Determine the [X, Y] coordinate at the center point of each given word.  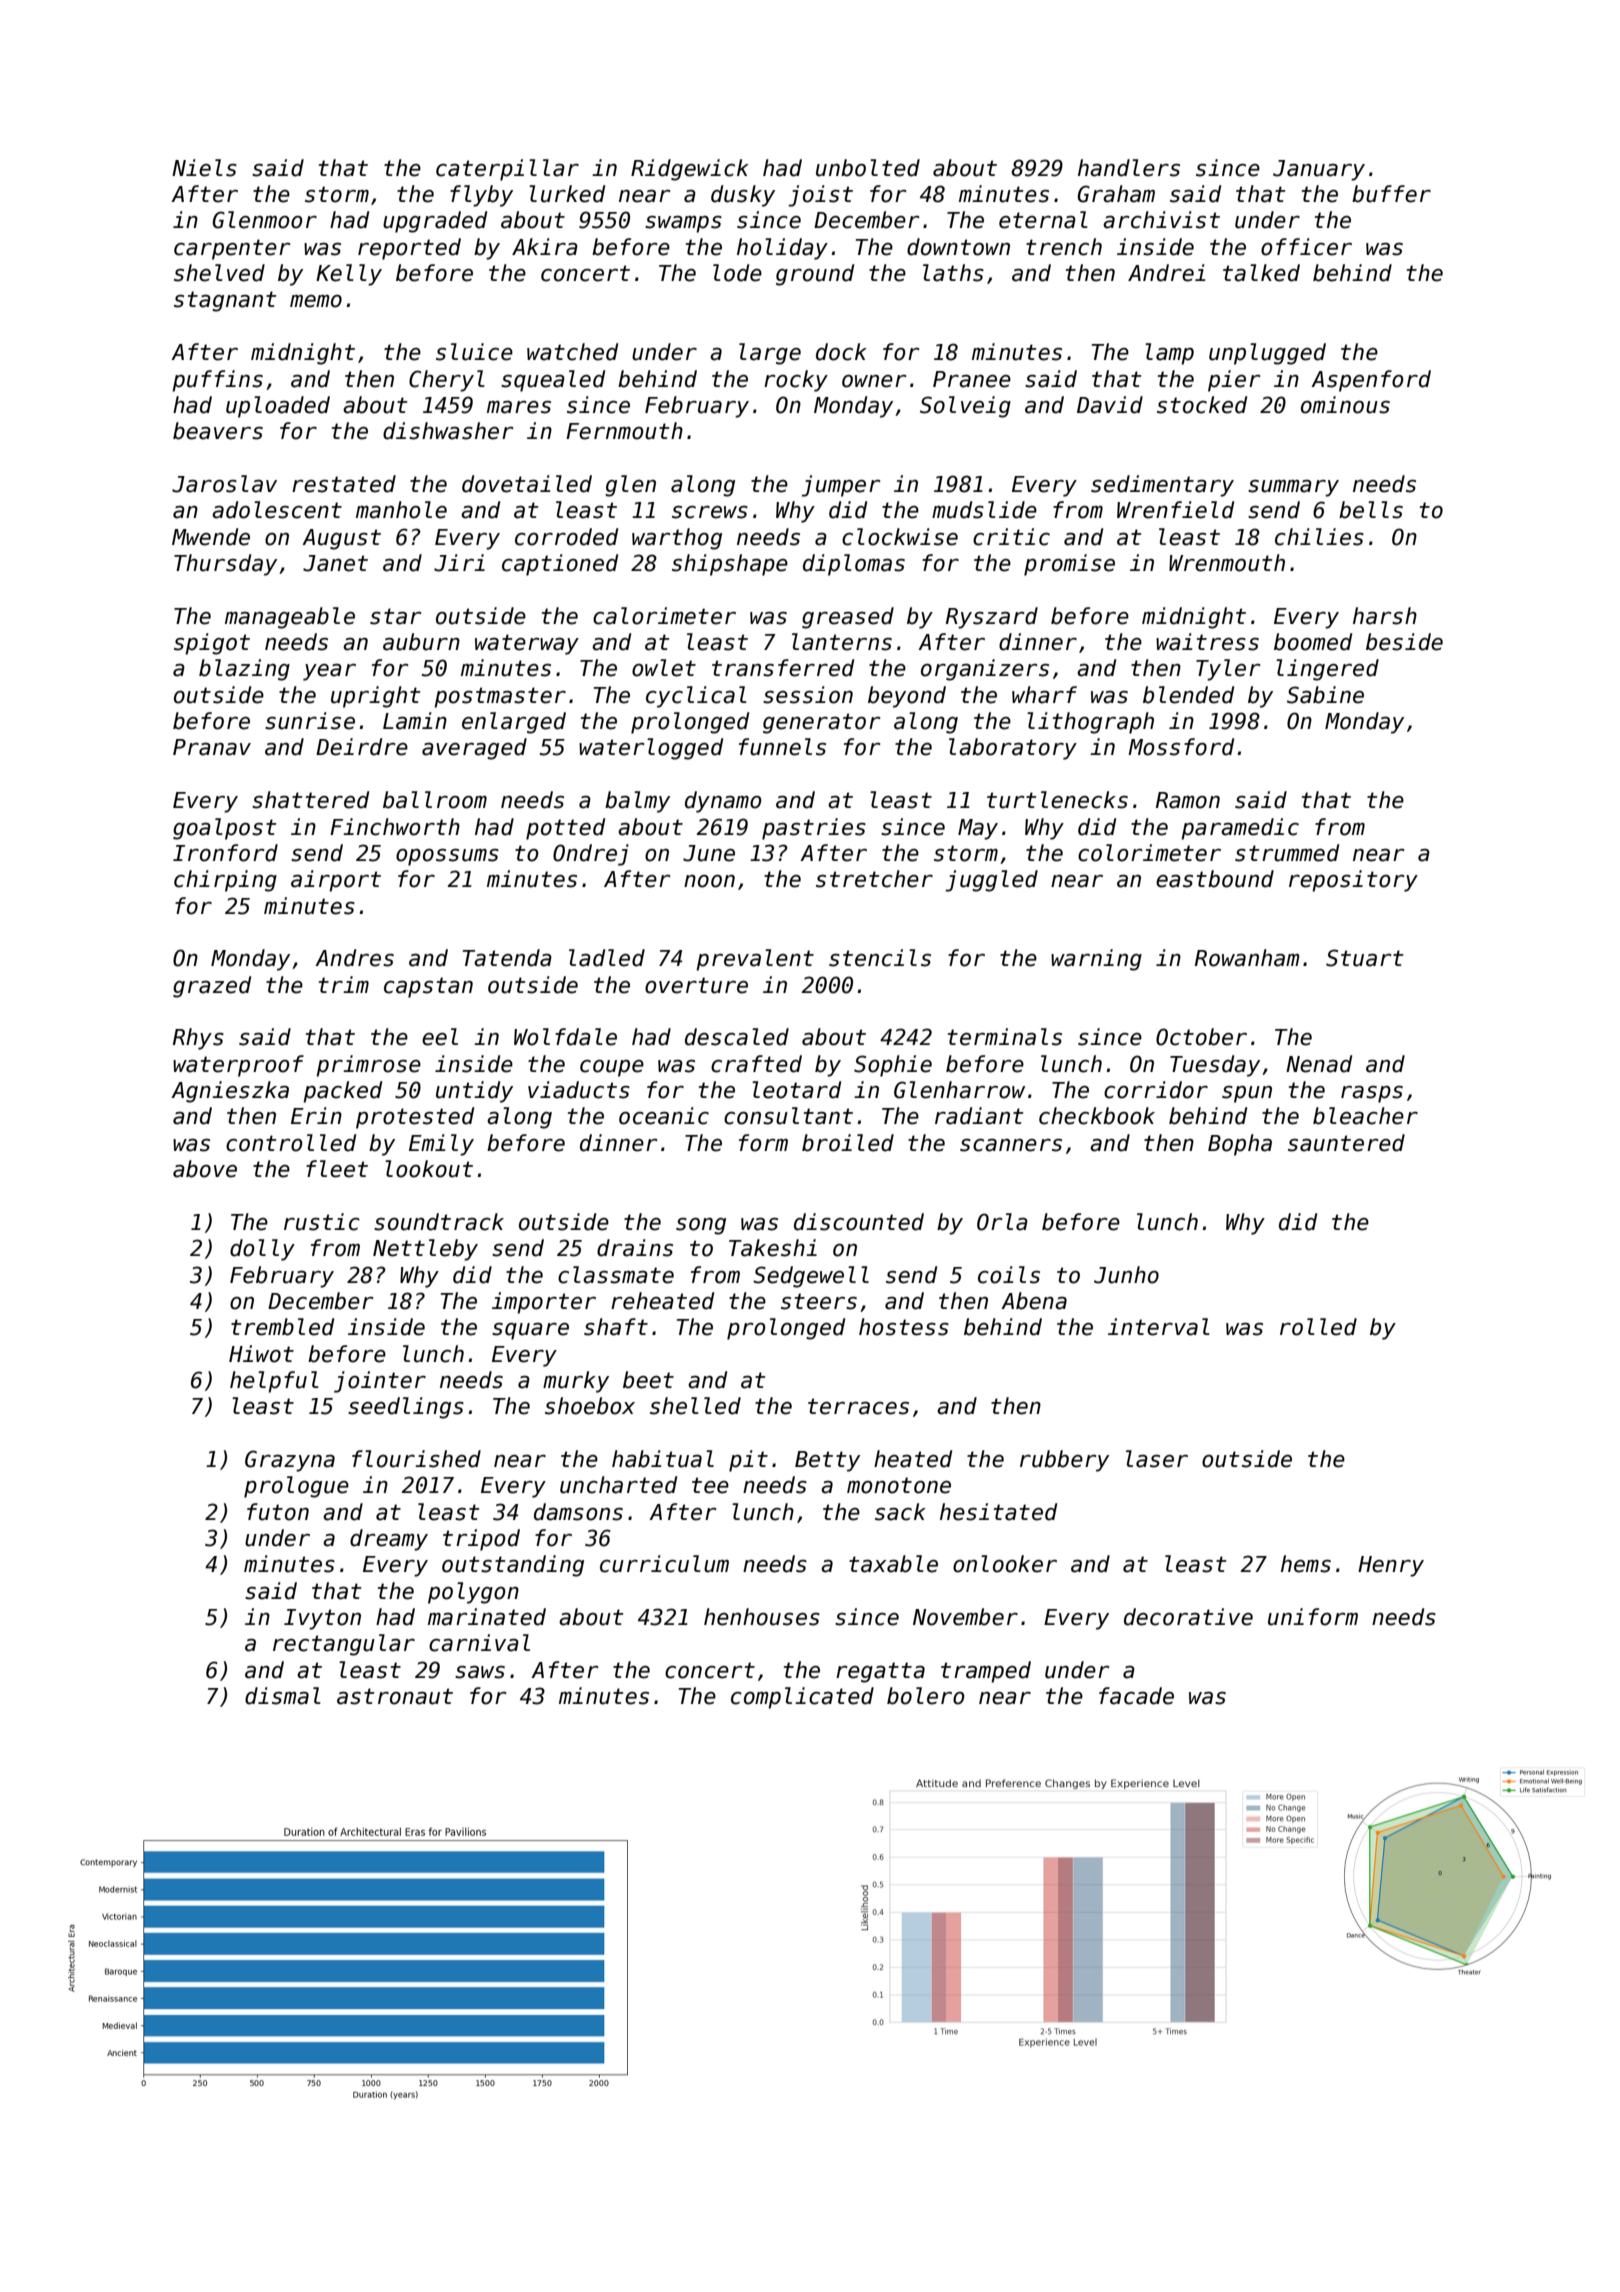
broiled [848, 1143]
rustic [322, 1222]
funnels [782, 747]
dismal [283, 1696]
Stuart [1365, 958]
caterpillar [507, 170]
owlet [664, 668]
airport [336, 881]
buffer [1391, 194]
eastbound [1215, 879]
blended [1188, 695]
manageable [290, 618]
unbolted [868, 168]
